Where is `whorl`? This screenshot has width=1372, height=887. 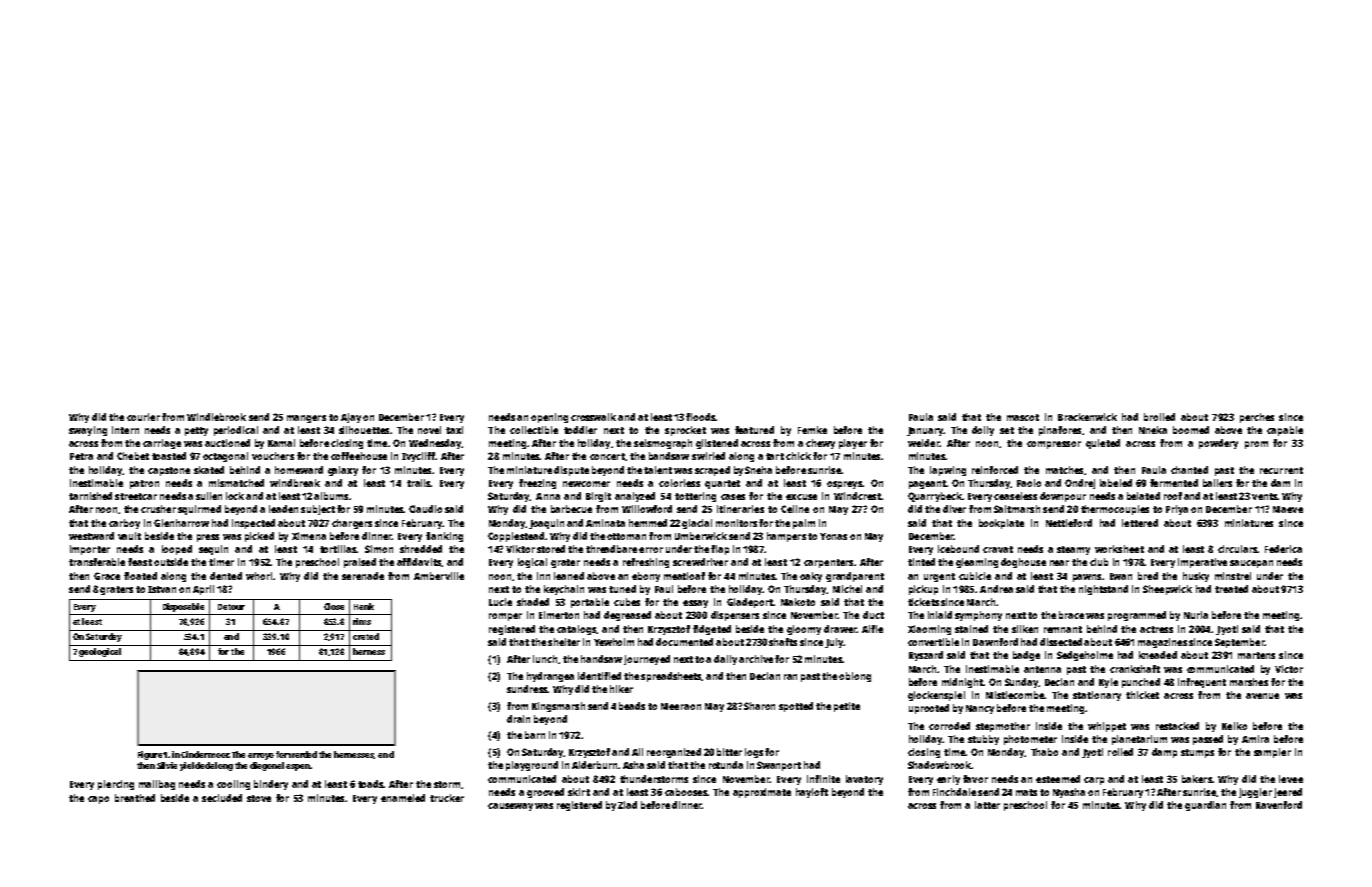 whorl is located at coordinates (259, 576).
